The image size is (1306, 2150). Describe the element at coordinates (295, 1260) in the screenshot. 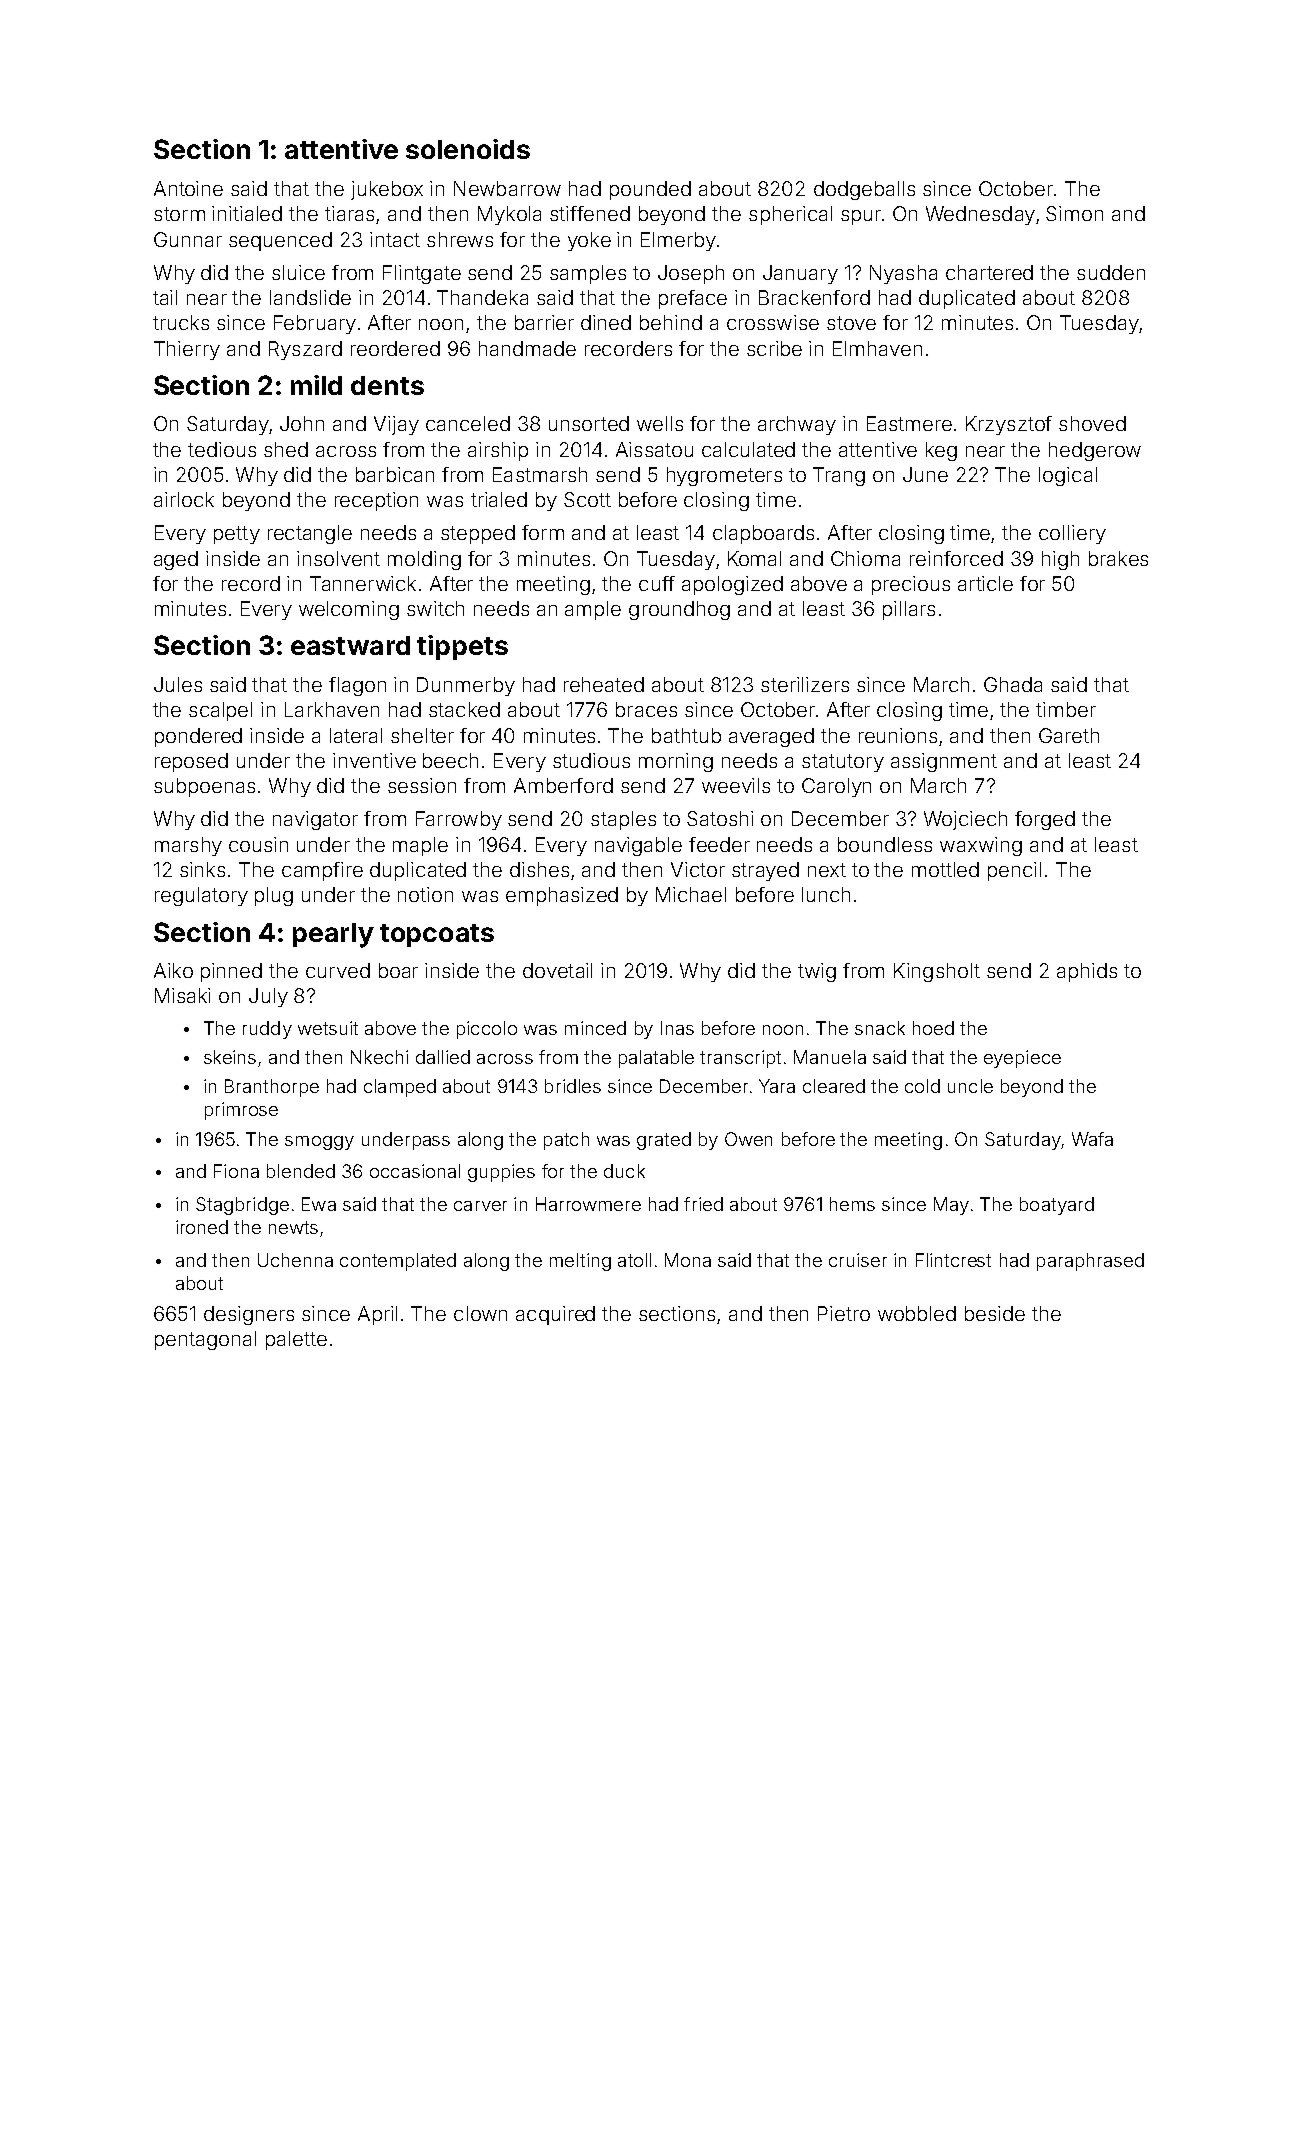

I see `Uchenna` at that location.
